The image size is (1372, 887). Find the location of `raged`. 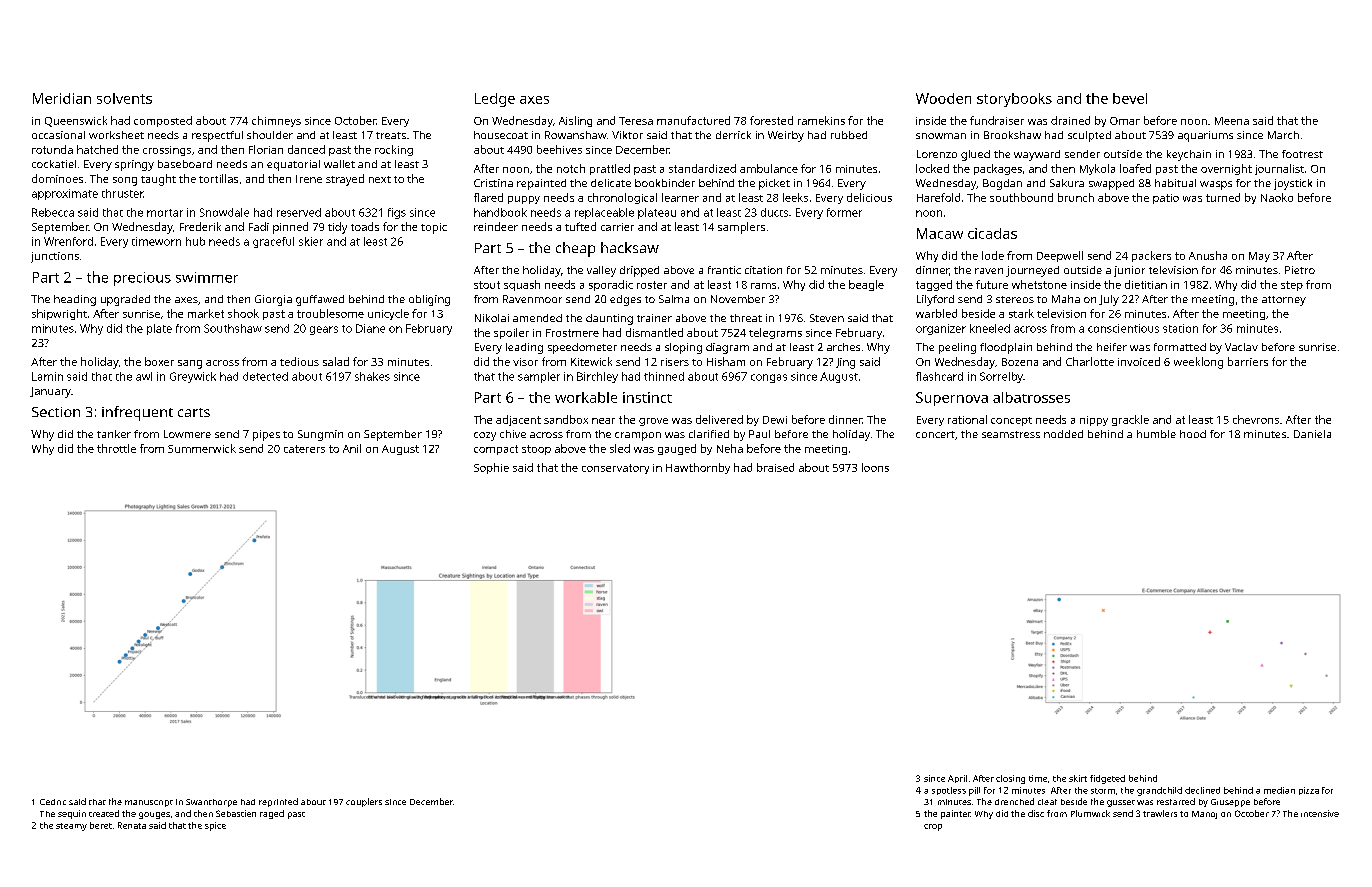

raged is located at coordinates (272, 814).
